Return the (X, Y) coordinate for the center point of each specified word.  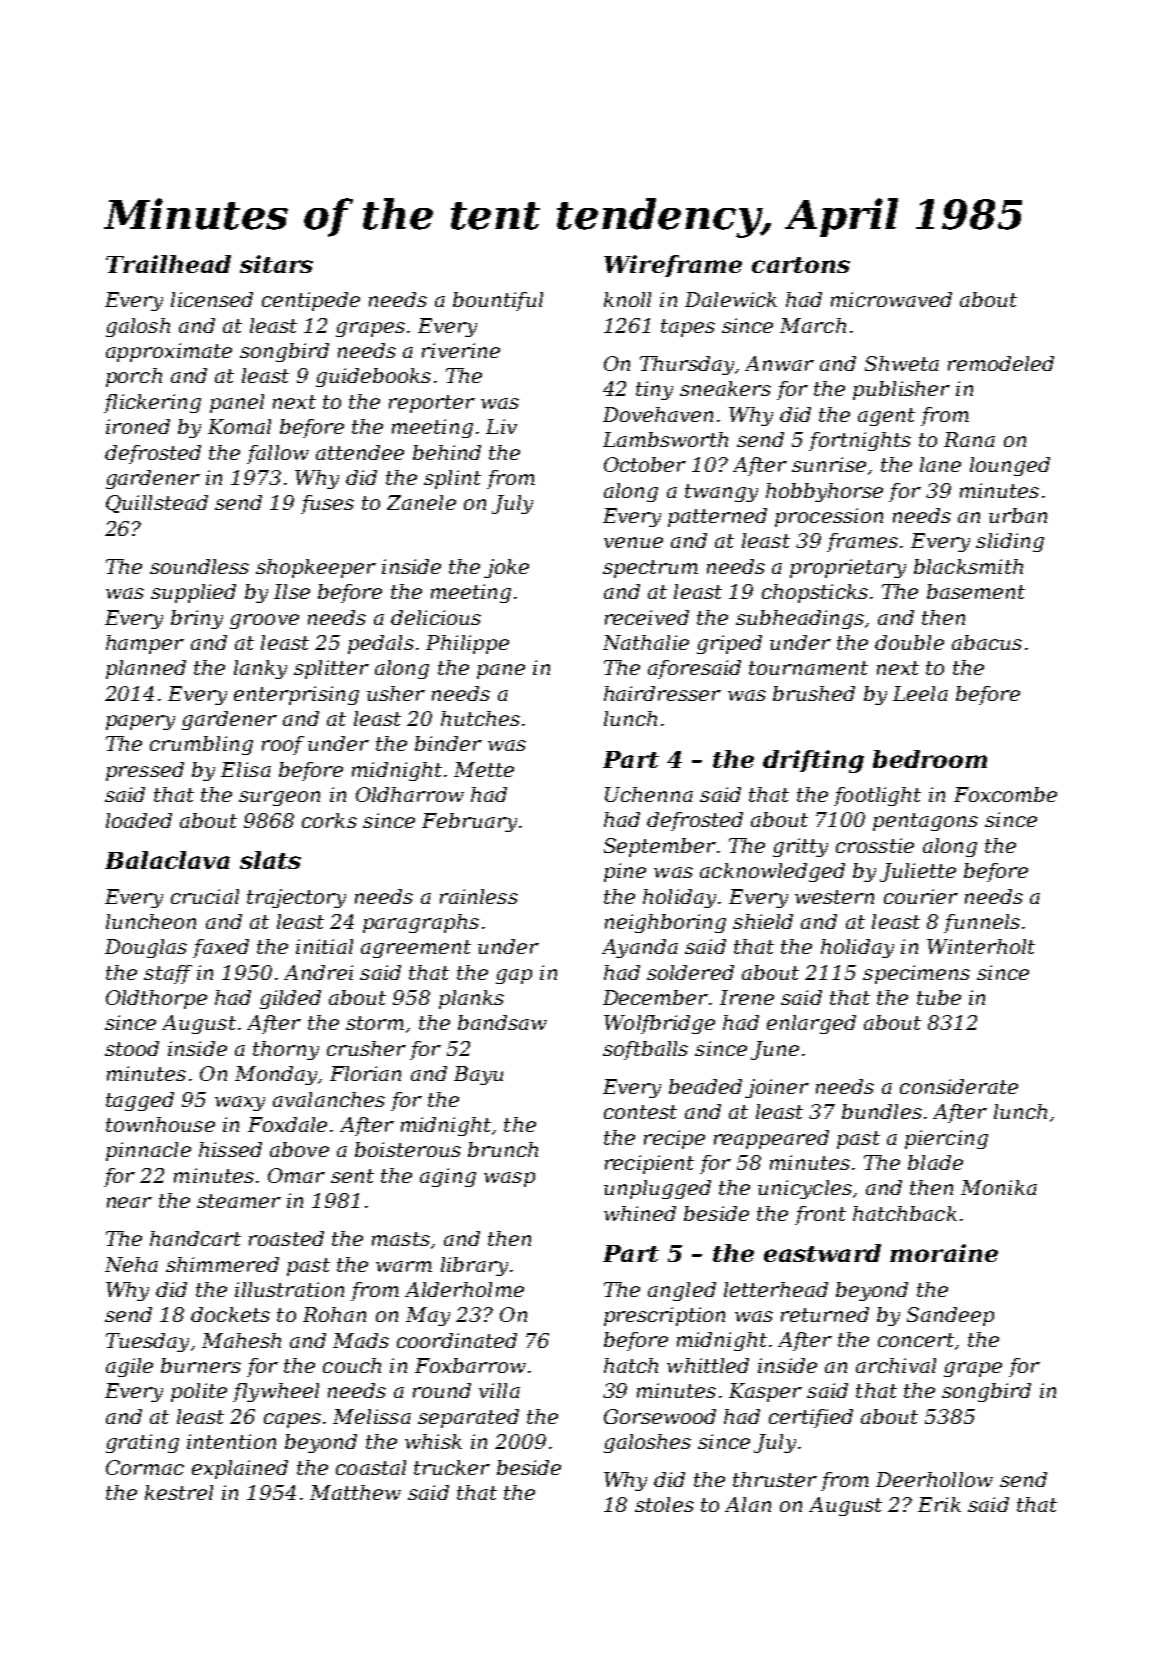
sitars (276, 264)
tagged (140, 1101)
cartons (801, 265)
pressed (145, 771)
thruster (775, 1479)
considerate (959, 1086)
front (820, 1215)
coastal (371, 1467)
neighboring (665, 923)
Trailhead (168, 264)
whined (640, 1213)
